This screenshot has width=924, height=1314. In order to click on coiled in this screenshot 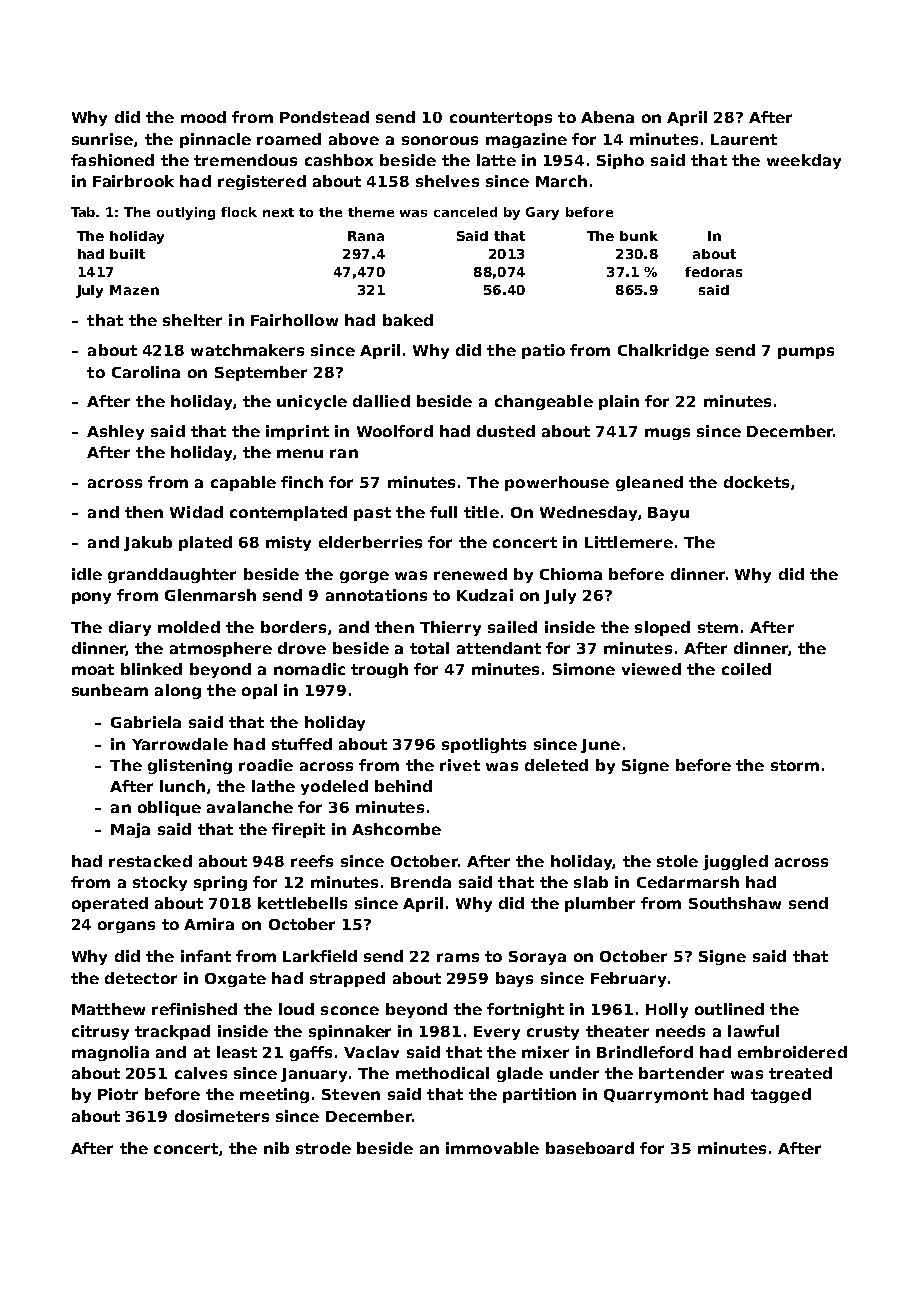, I will do `click(746, 669)`.
